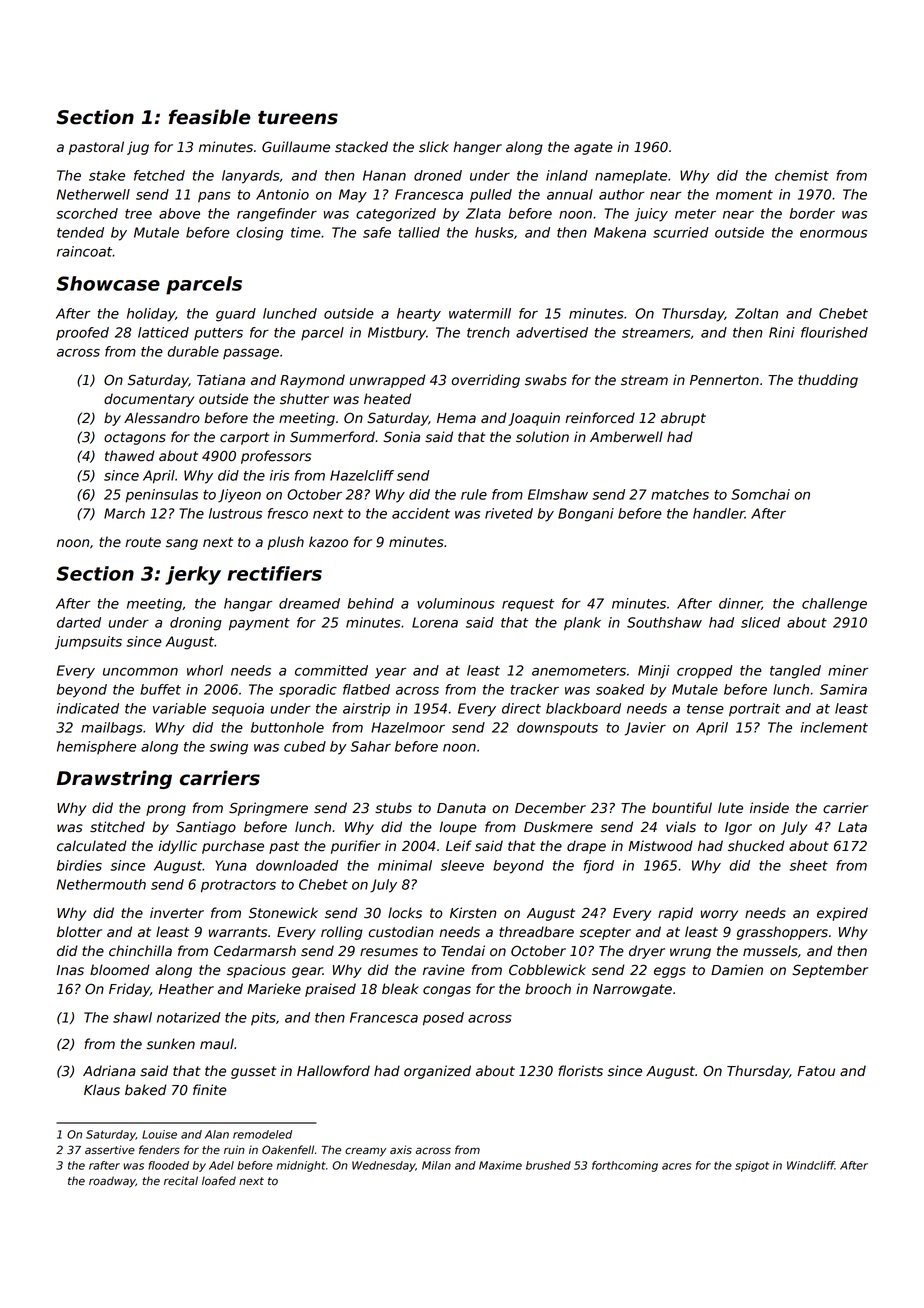  I want to click on feasible, so click(210, 117).
